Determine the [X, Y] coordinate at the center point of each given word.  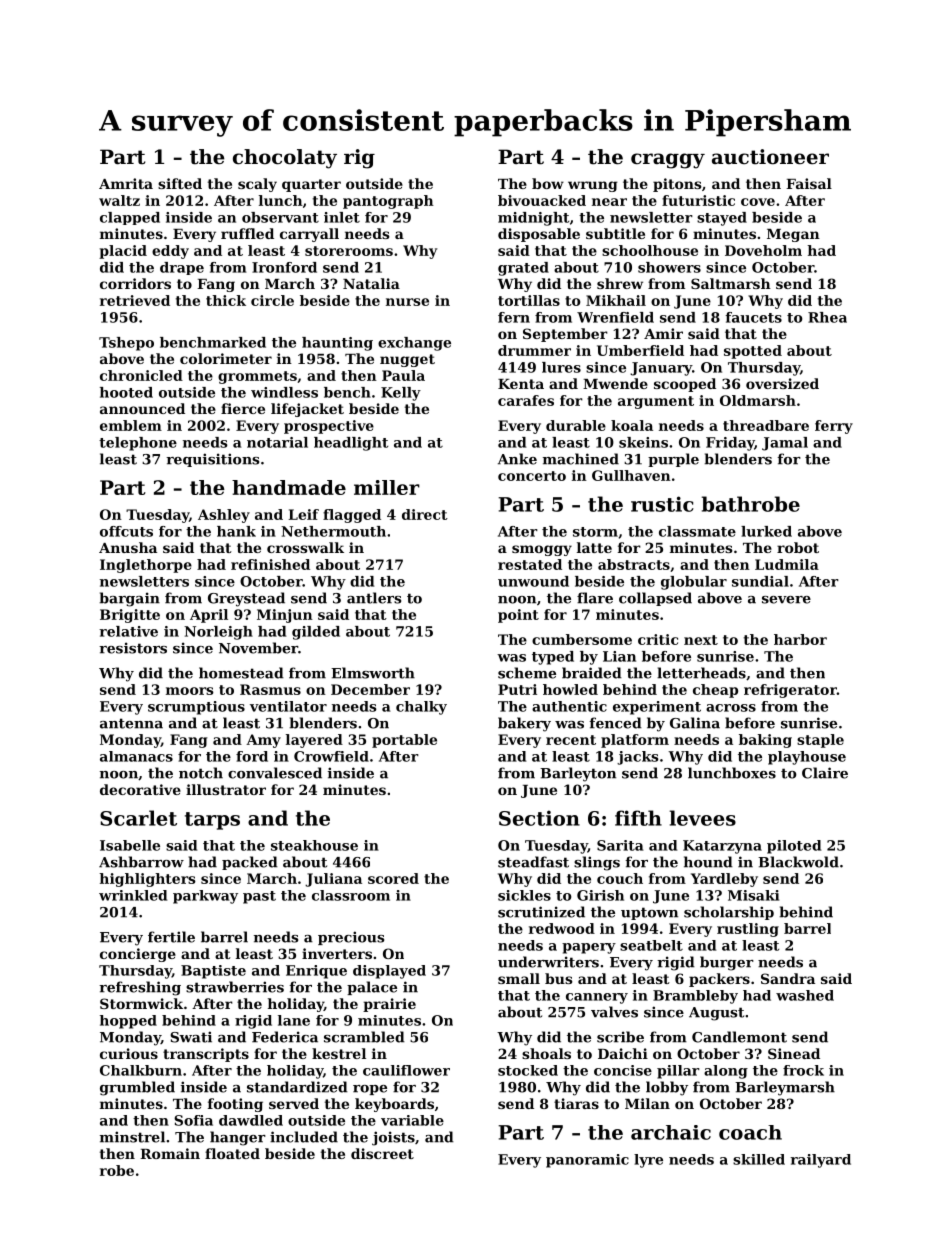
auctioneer [770, 157]
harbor [800, 639]
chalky [421, 708]
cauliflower [406, 1070]
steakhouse [314, 845]
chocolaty [285, 159]
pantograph [388, 202]
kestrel [339, 1053]
